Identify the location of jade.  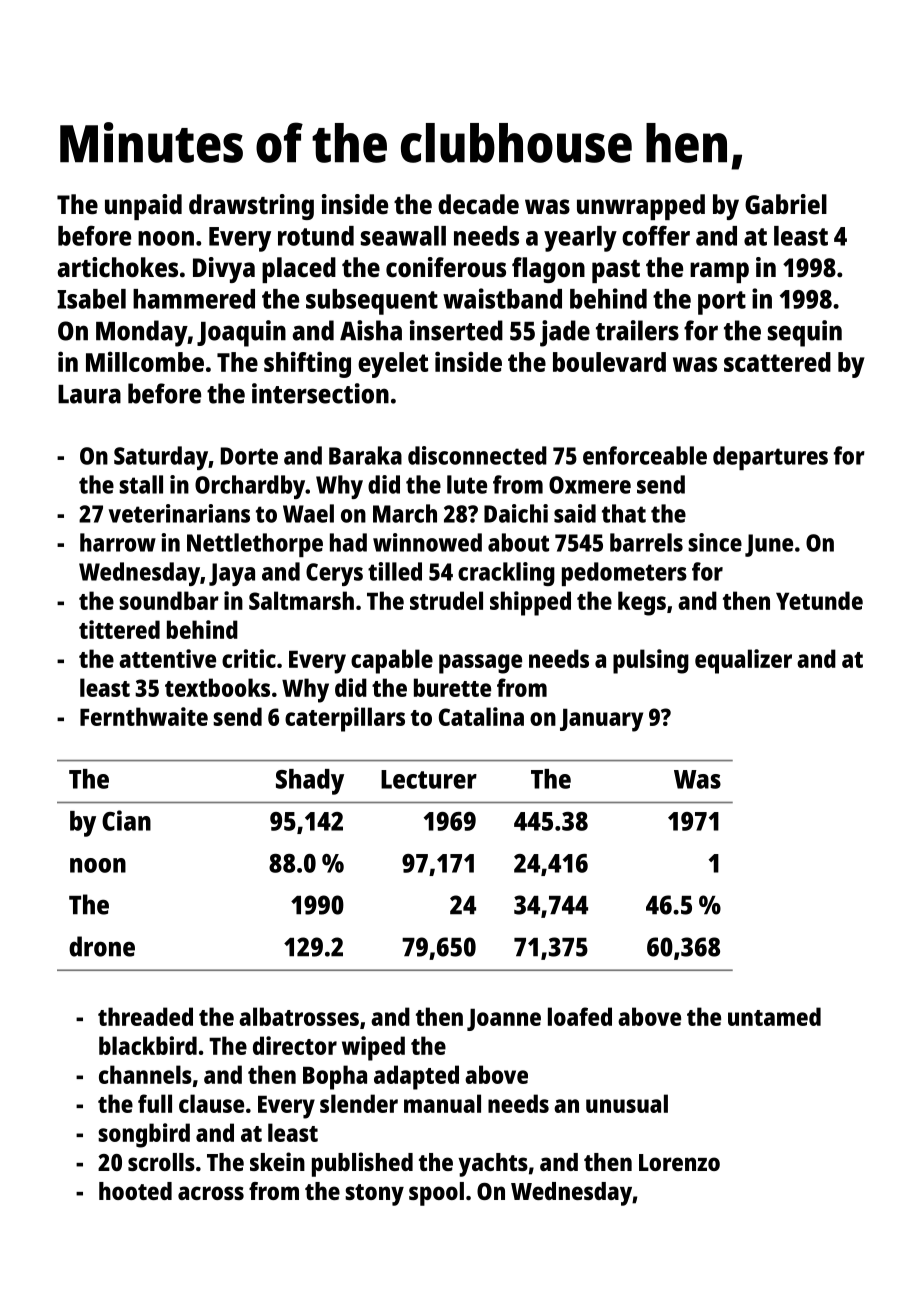
(565, 333).
